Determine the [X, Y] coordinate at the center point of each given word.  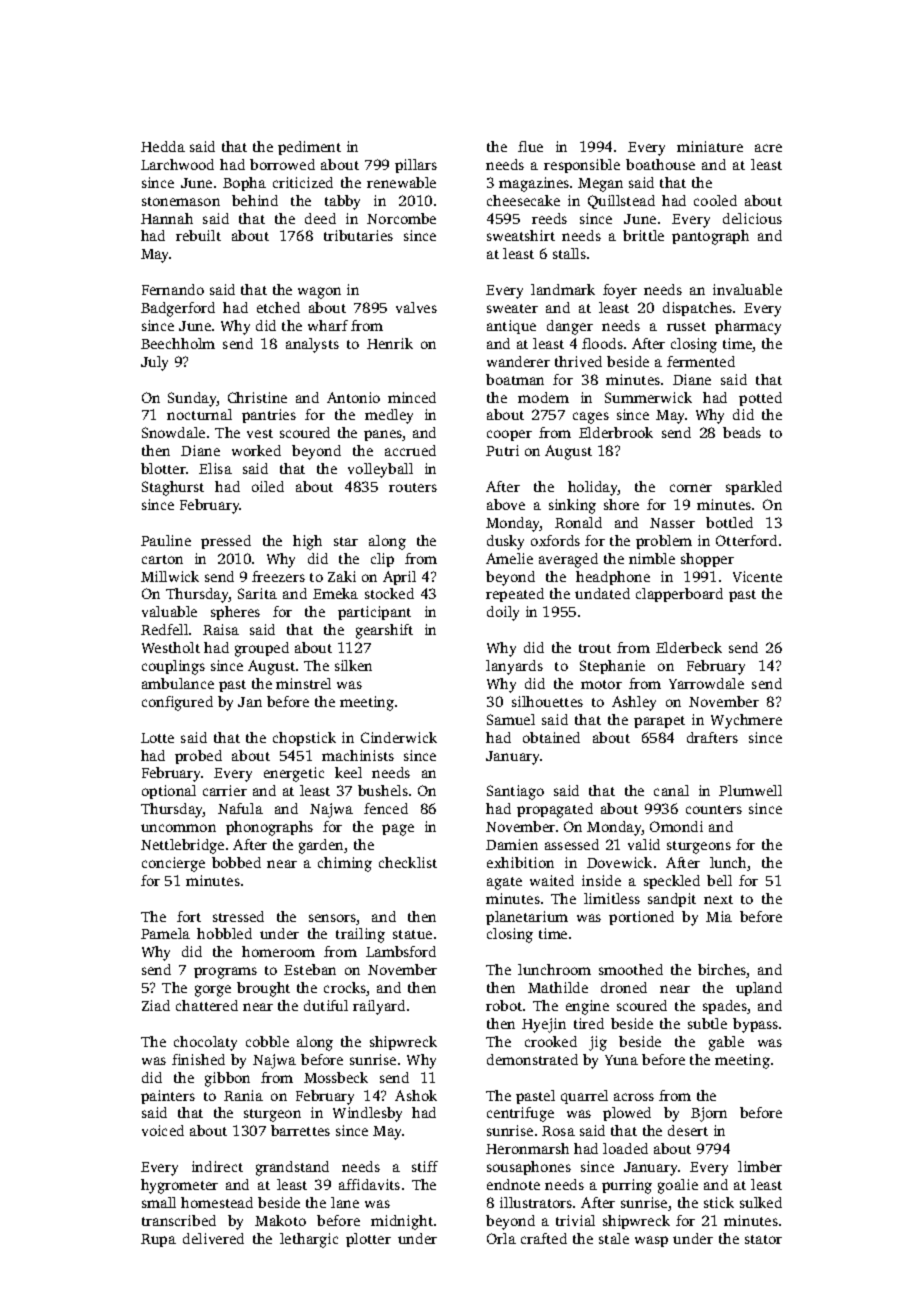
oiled [268, 486]
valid [644, 844]
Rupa [158, 1240]
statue [412, 934]
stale [614, 1238]
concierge [173, 864]
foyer [620, 291]
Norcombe [401, 218]
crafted [544, 1238]
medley [389, 416]
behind [255, 200]
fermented [701, 361]
